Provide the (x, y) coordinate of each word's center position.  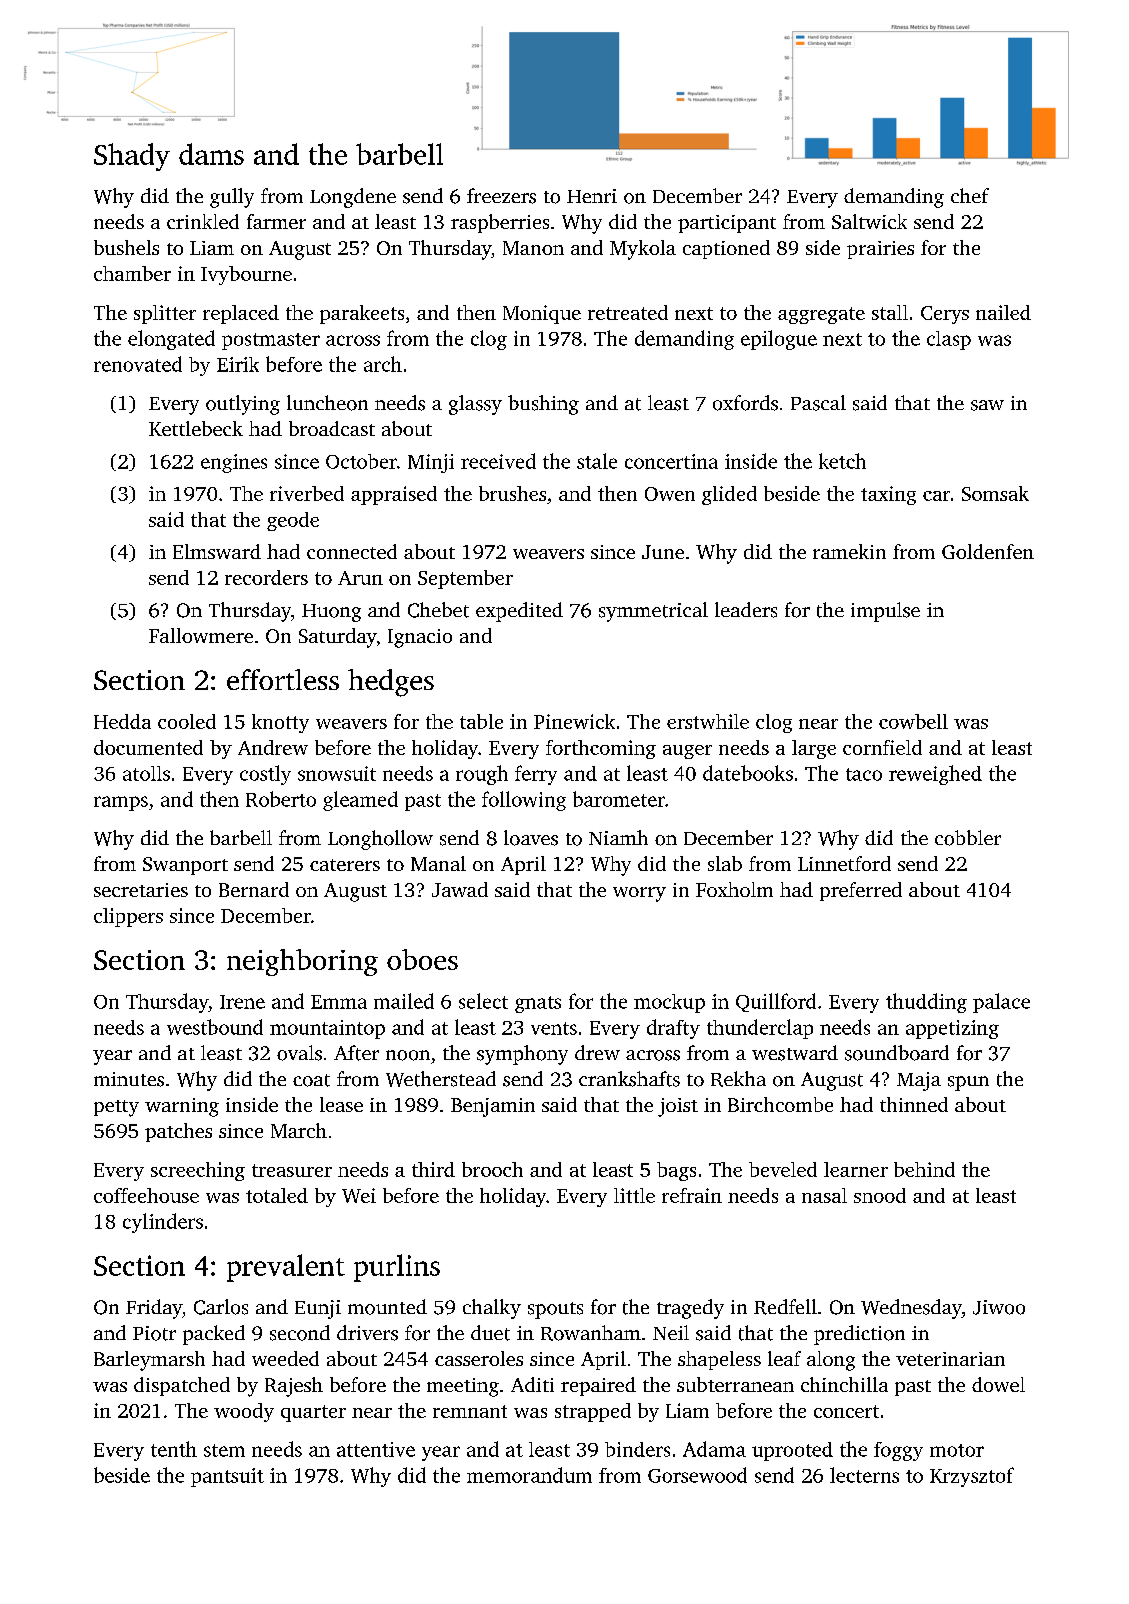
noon (408, 1055)
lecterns (864, 1475)
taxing (888, 495)
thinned (914, 1104)
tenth (174, 1449)
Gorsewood (697, 1475)
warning (182, 1107)
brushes (512, 493)
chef (970, 195)
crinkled (203, 221)
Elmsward (217, 551)
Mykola (643, 250)
